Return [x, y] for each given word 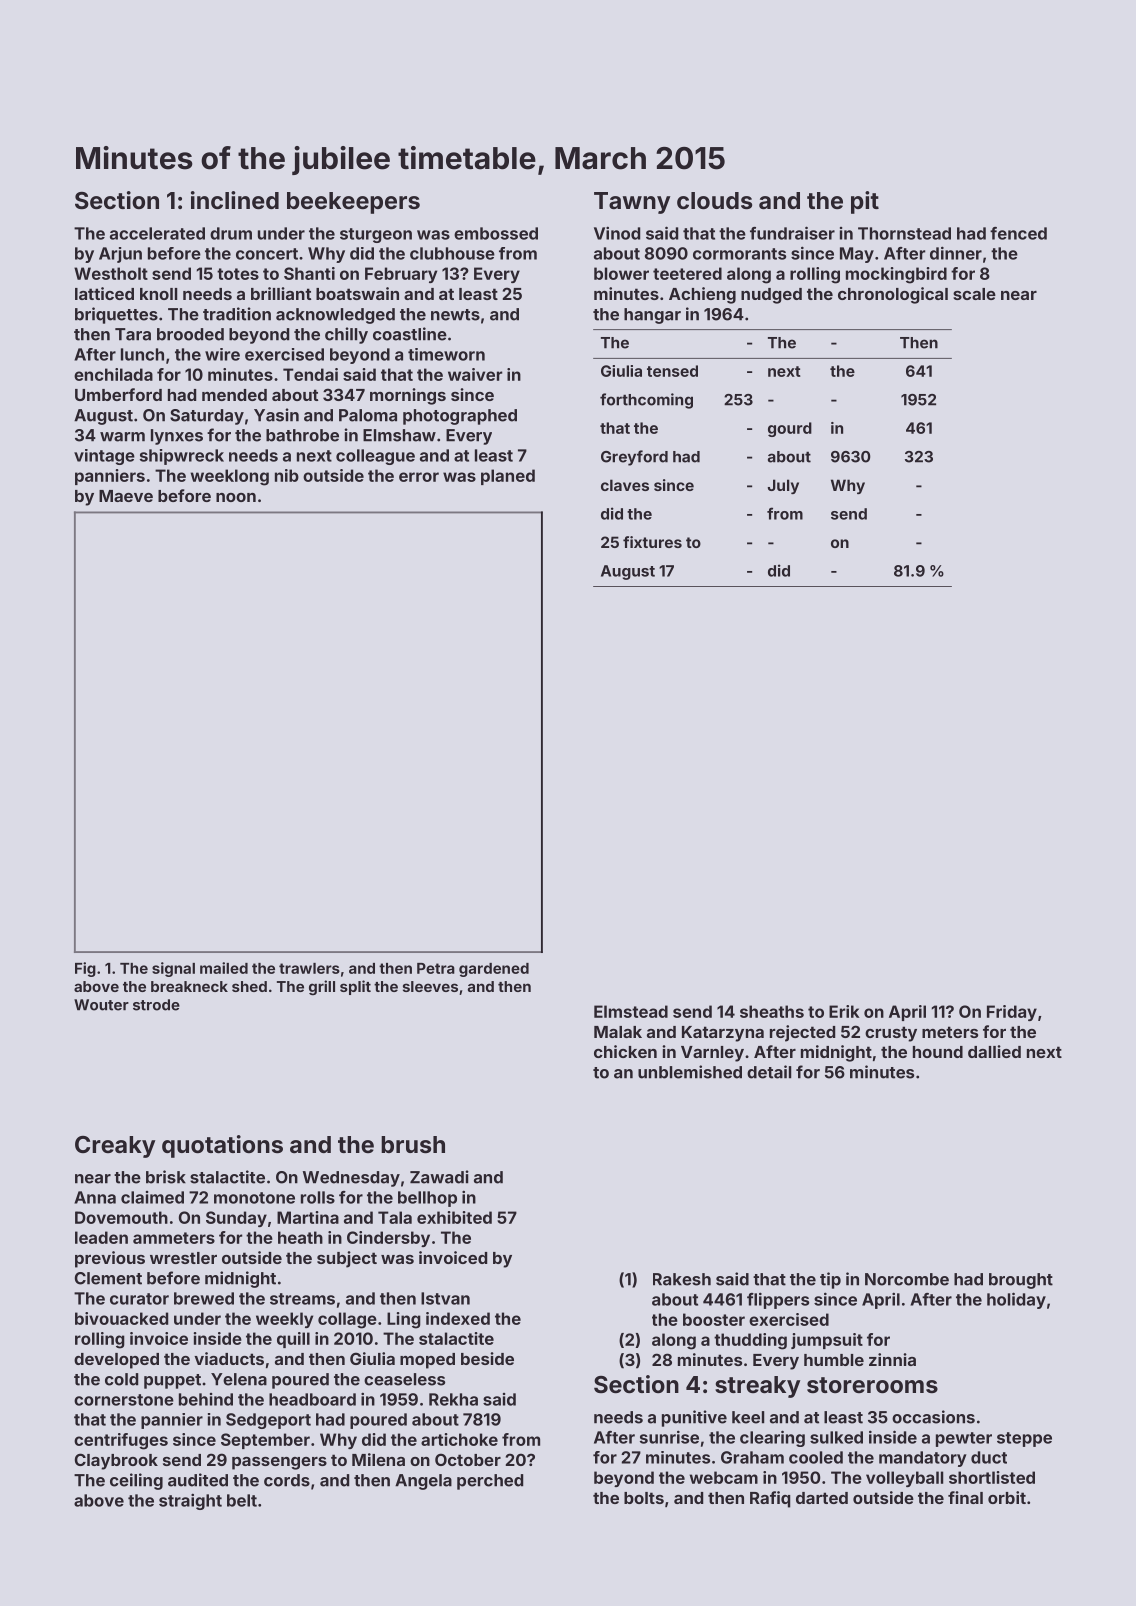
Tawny [632, 203]
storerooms [872, 1385]
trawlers [309, 968]
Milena [378, 1459]
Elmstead [631, 1011]
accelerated [157, 233]
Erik [844, 1011]
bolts [644, 1498]
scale [974, 294]
